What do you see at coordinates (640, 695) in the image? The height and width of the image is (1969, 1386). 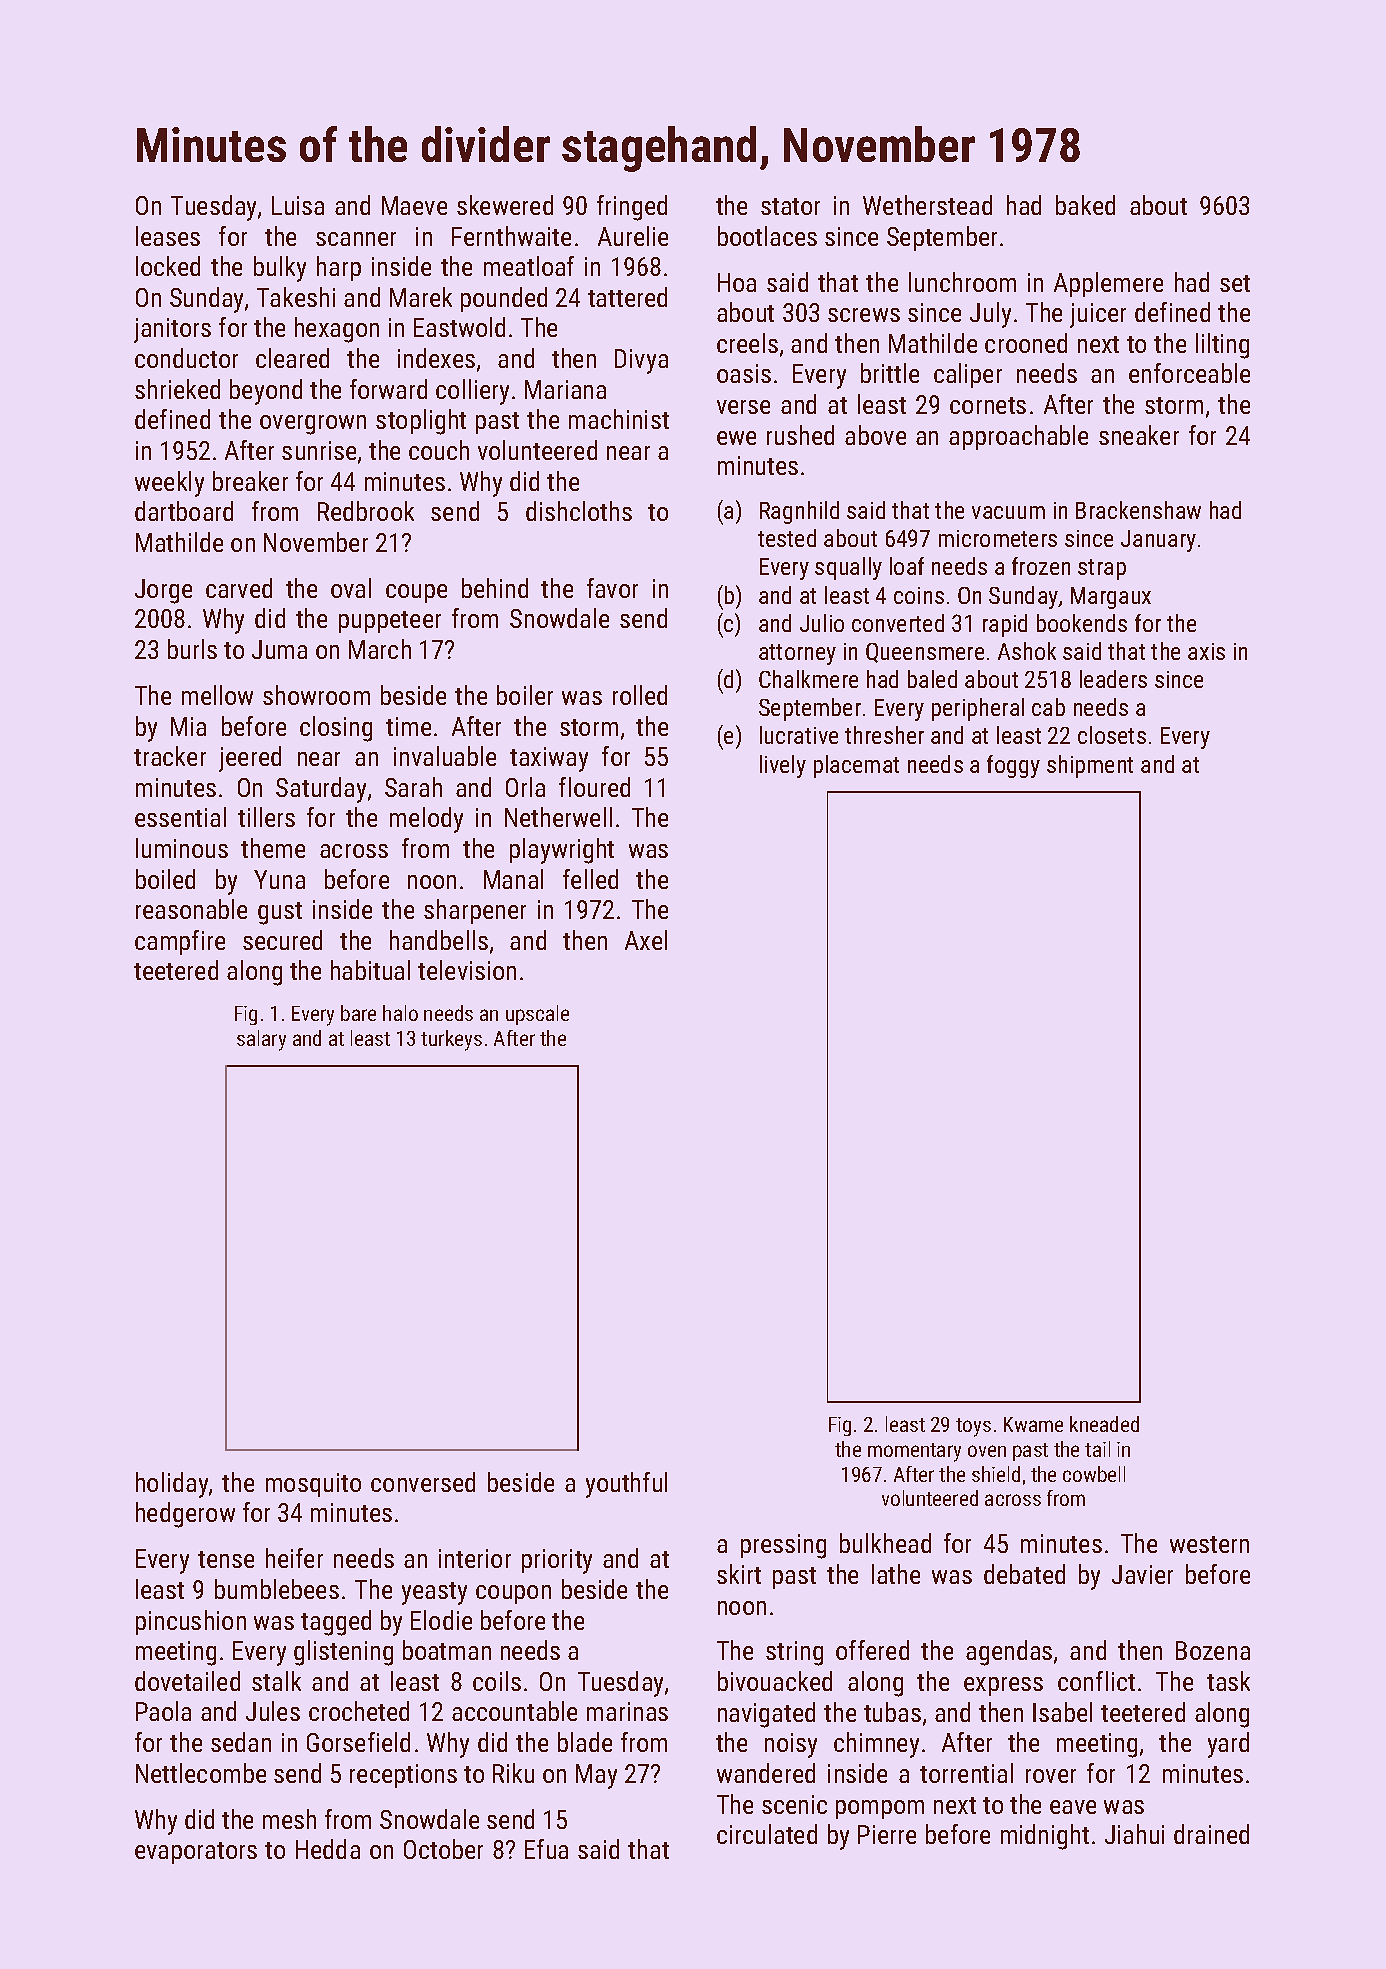 I see `rolled` at bounding box center [640, 695].
